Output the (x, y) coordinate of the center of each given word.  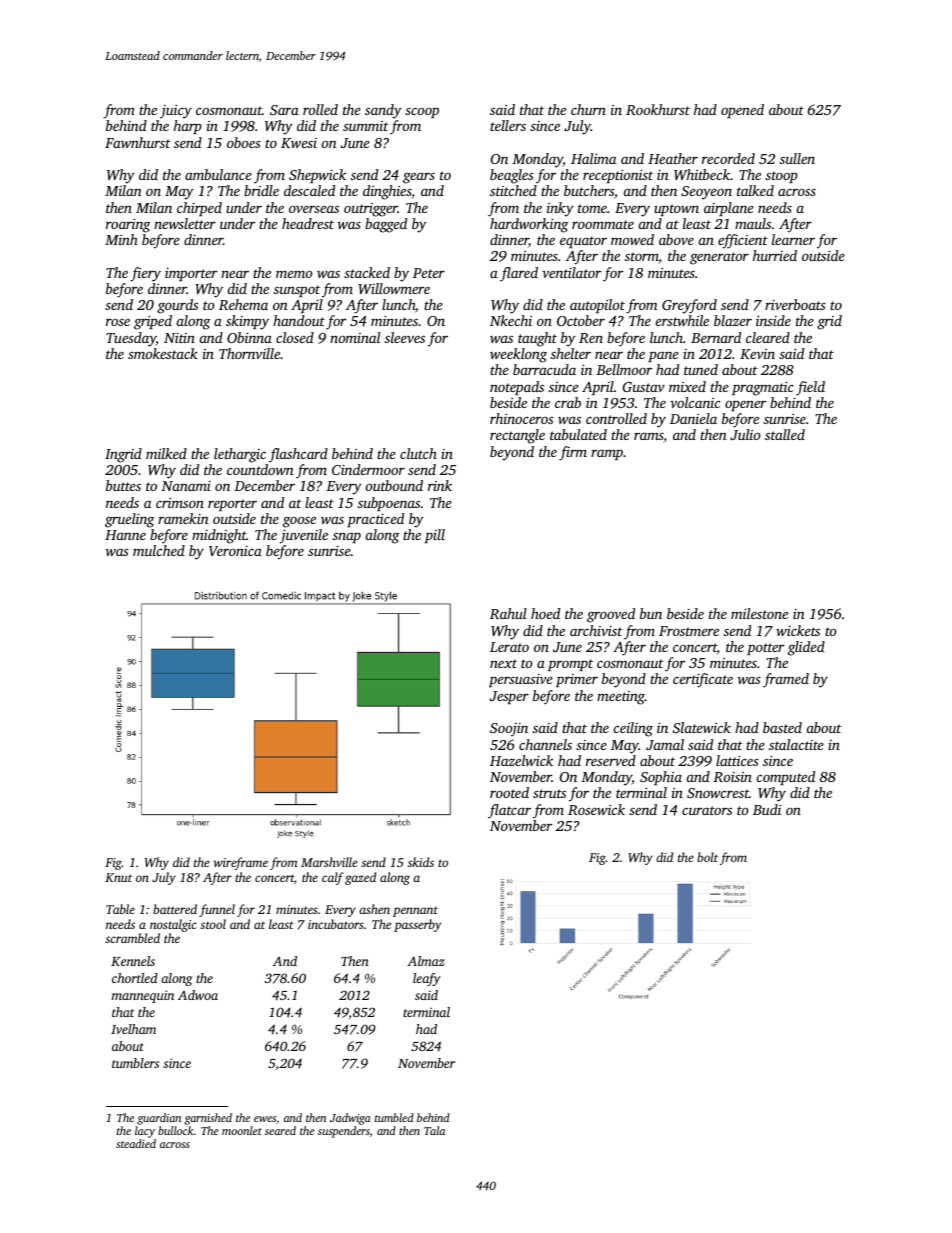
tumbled (394, 1117)
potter (765, 649)
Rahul (508, 613)
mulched (159, 550)
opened (742, 111)
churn (588, 109)
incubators (336, 924)
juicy (176, 111)
